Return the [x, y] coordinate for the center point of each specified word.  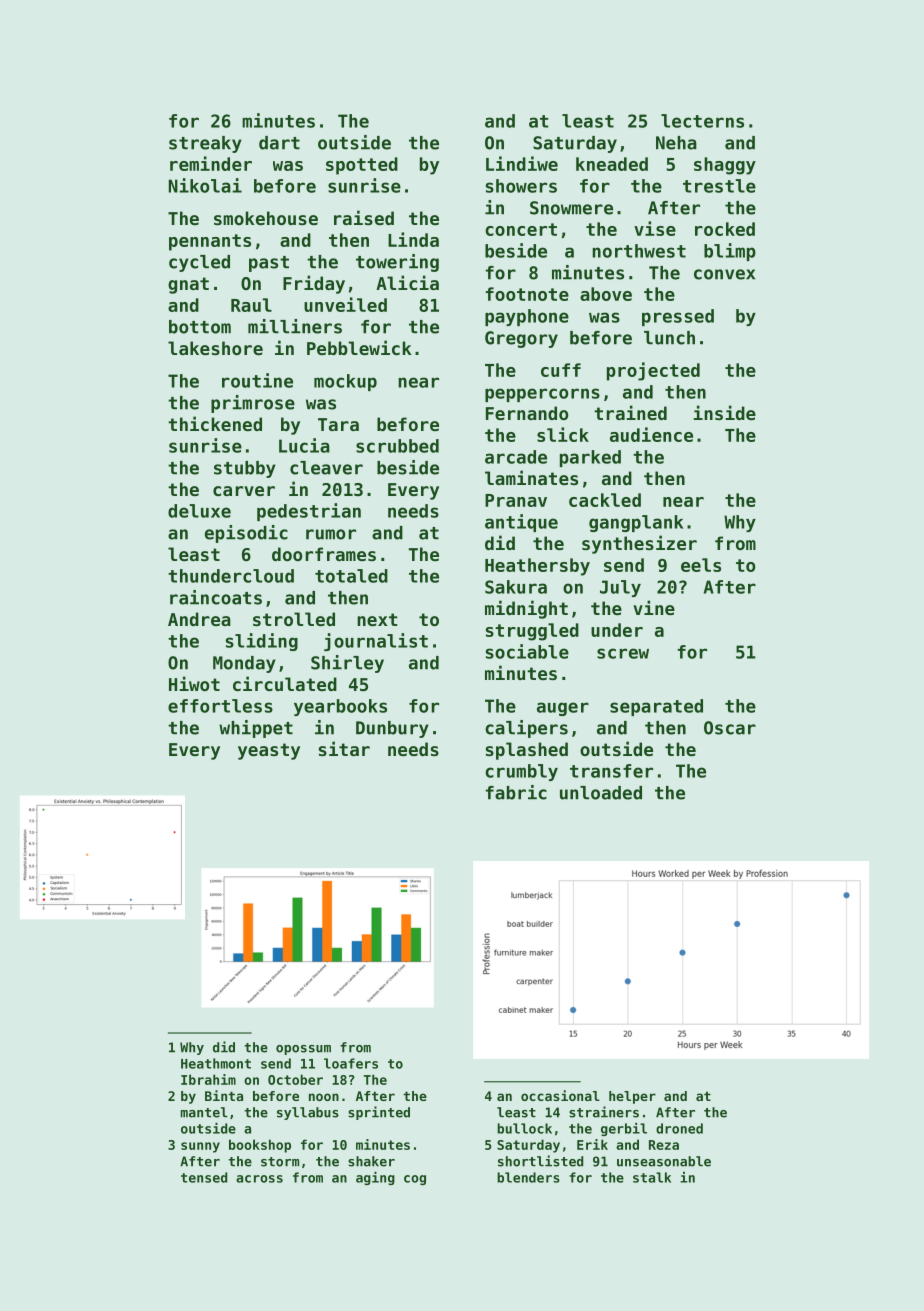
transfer [611, 771]
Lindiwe [522, 163]
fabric [516, 792]
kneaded [612, 164]
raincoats [216, 597]
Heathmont [216, 1063]
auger [563, 709]
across [259, 1179]
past [269, 264]
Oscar [730, 728]
